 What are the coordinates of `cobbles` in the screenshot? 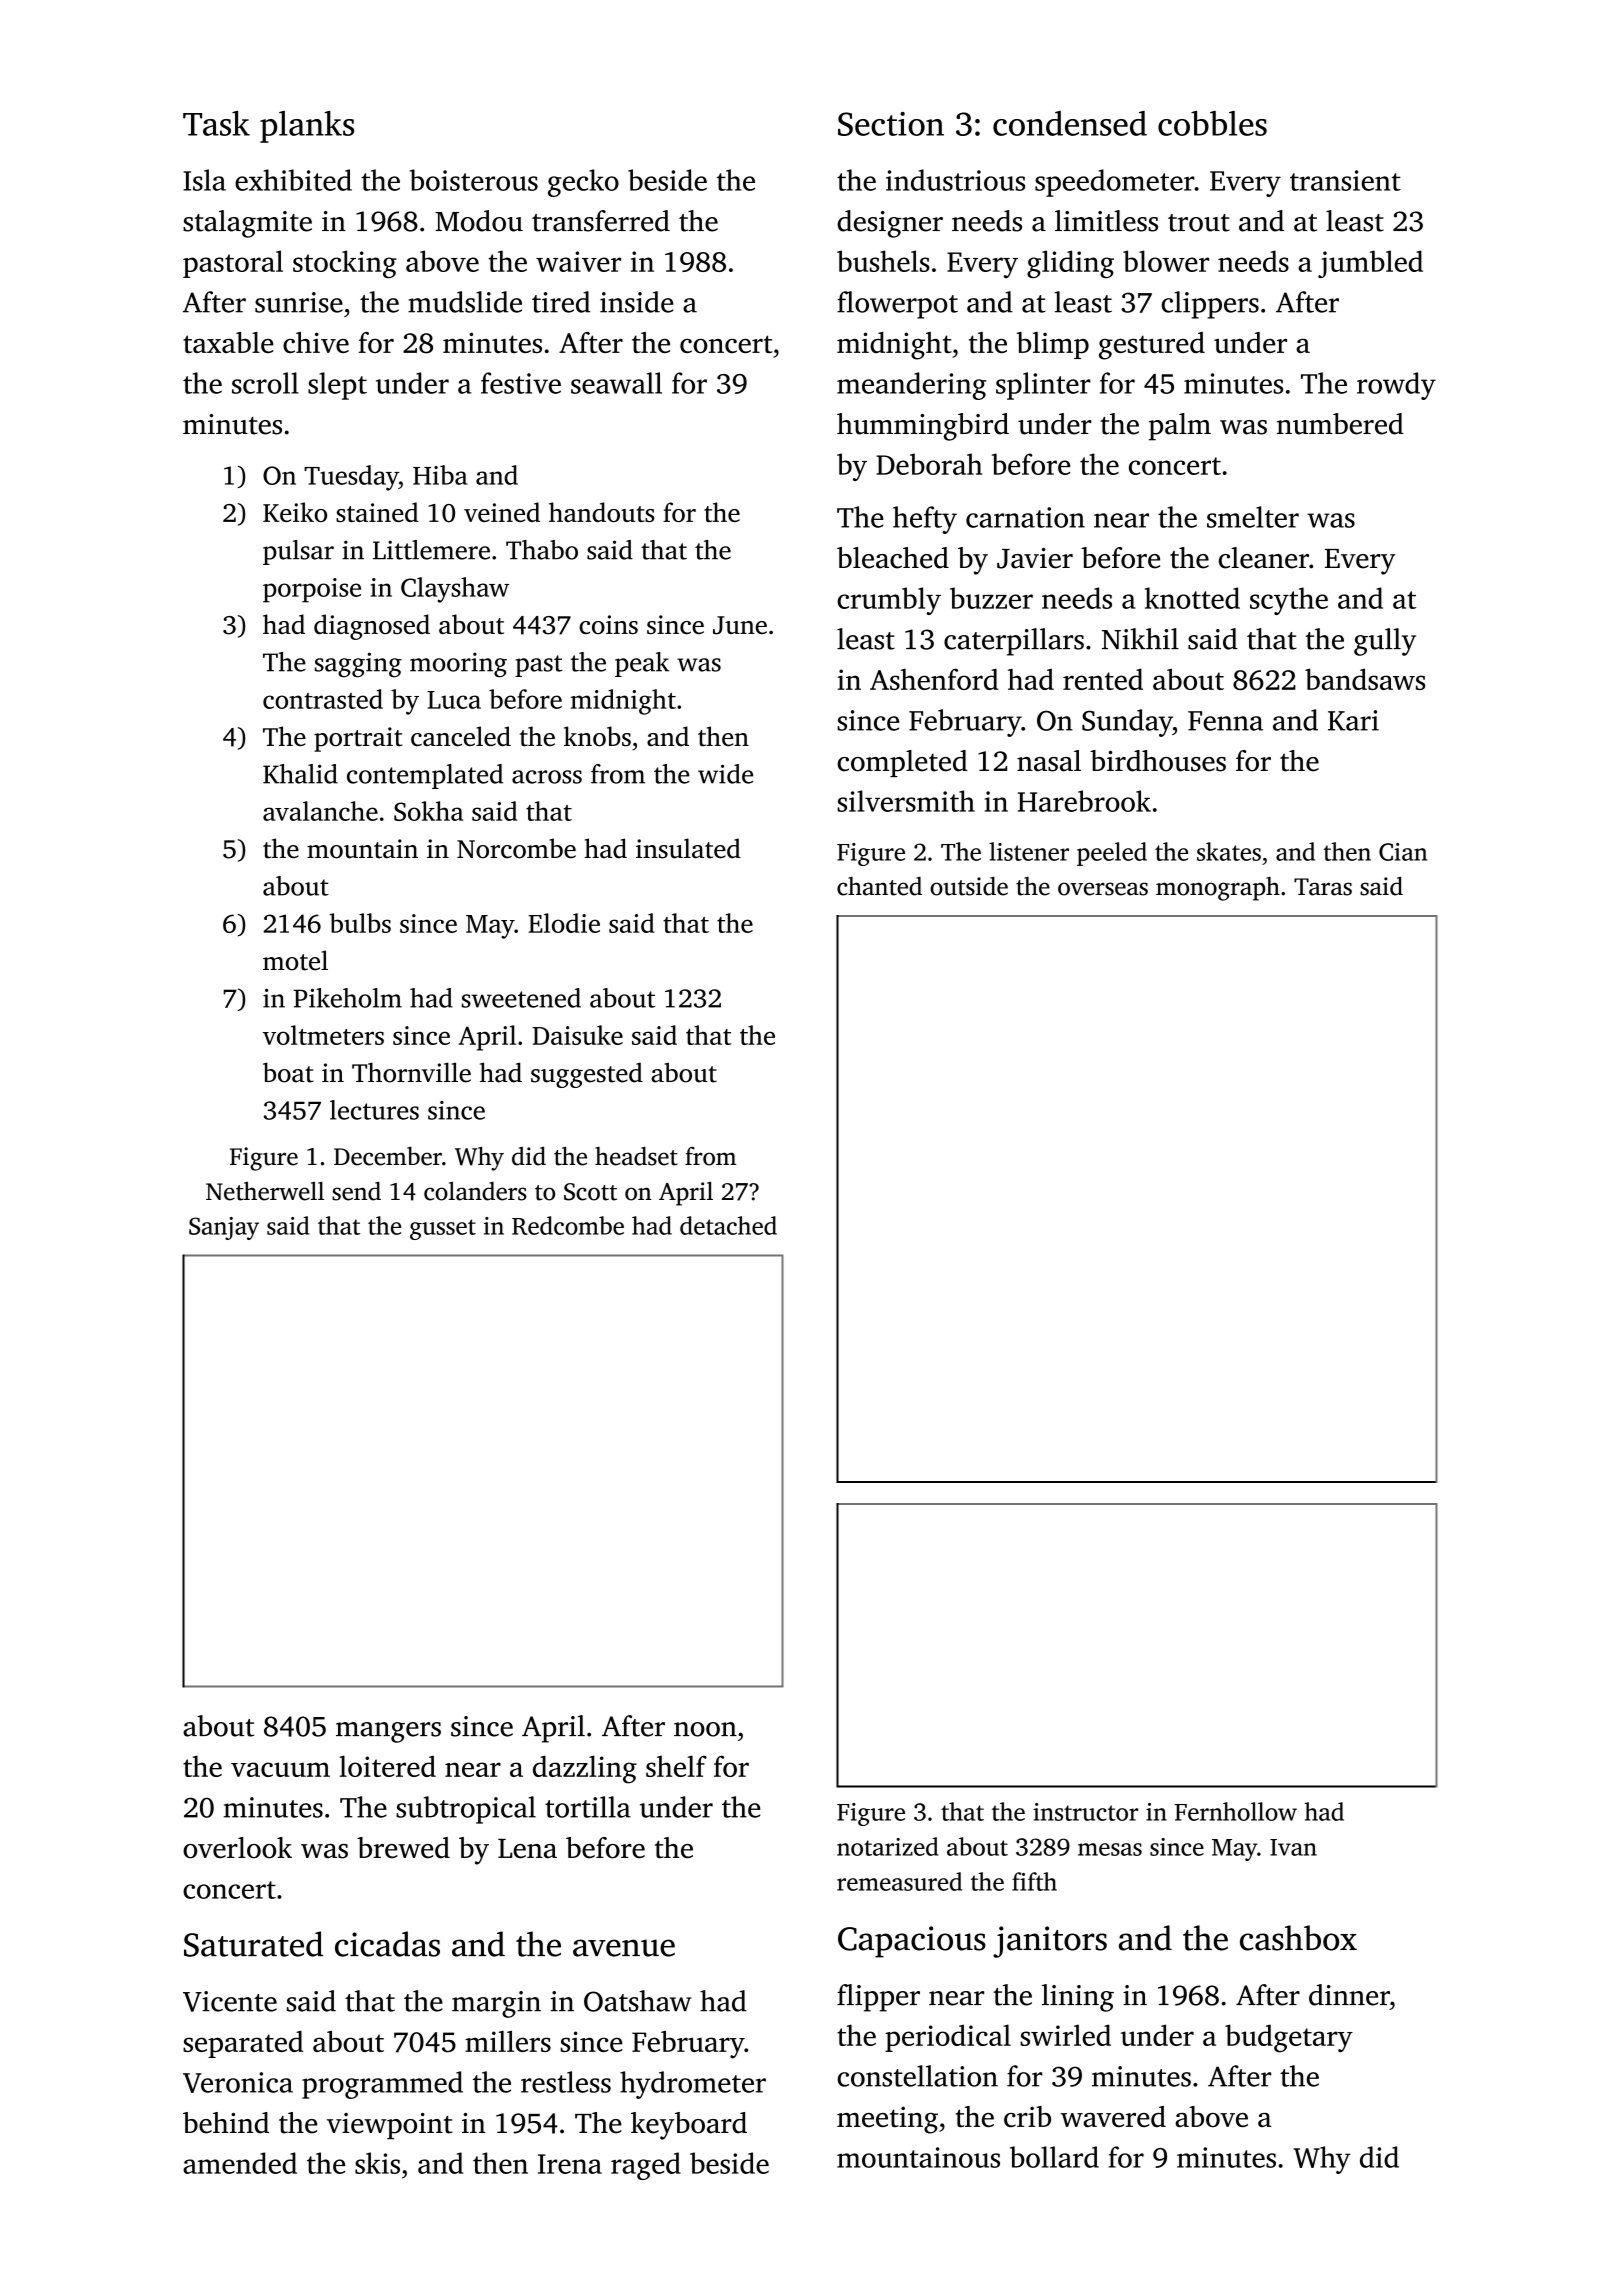 It's located at (1212, 123).
